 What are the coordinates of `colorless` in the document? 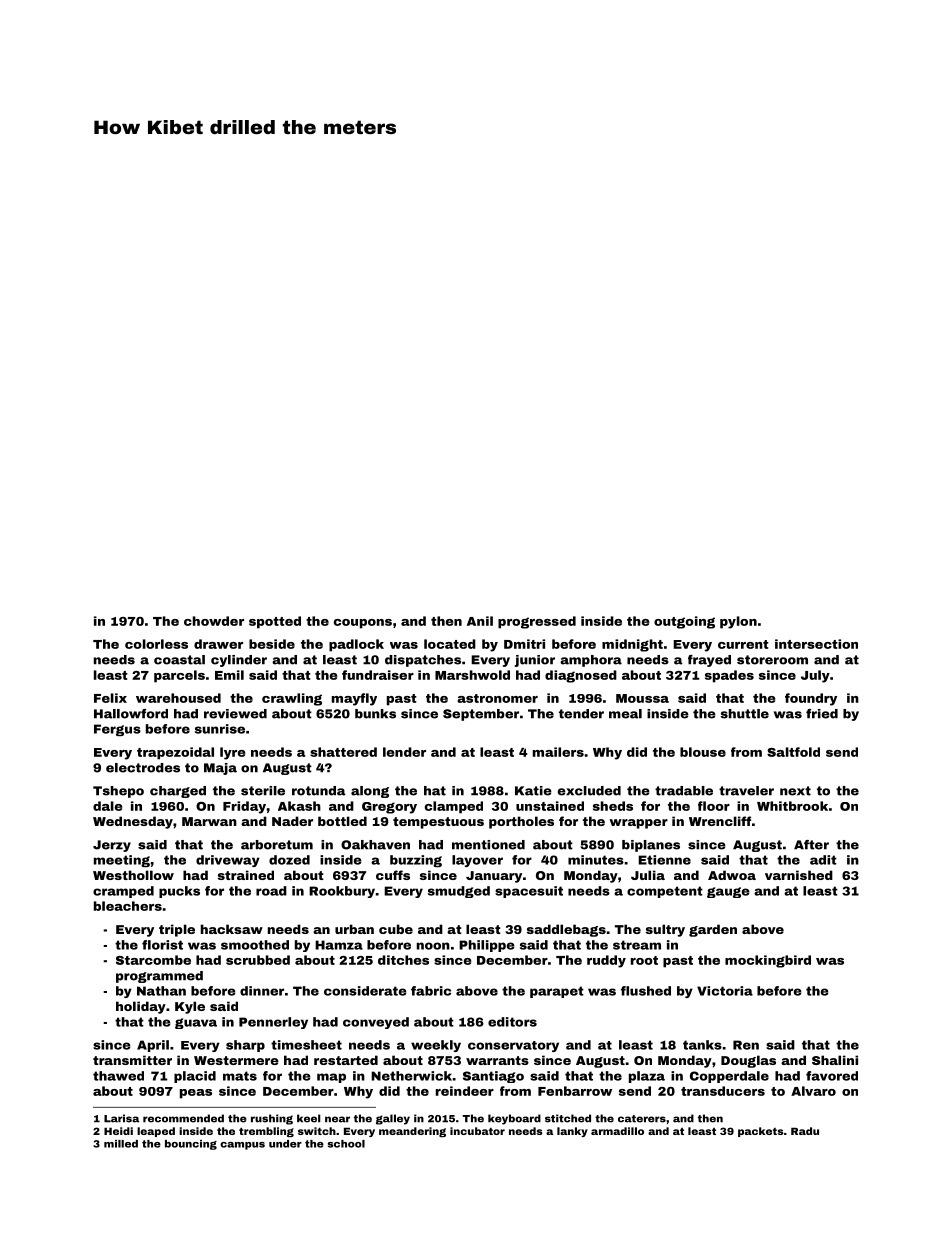 It's located at (156, 644).
